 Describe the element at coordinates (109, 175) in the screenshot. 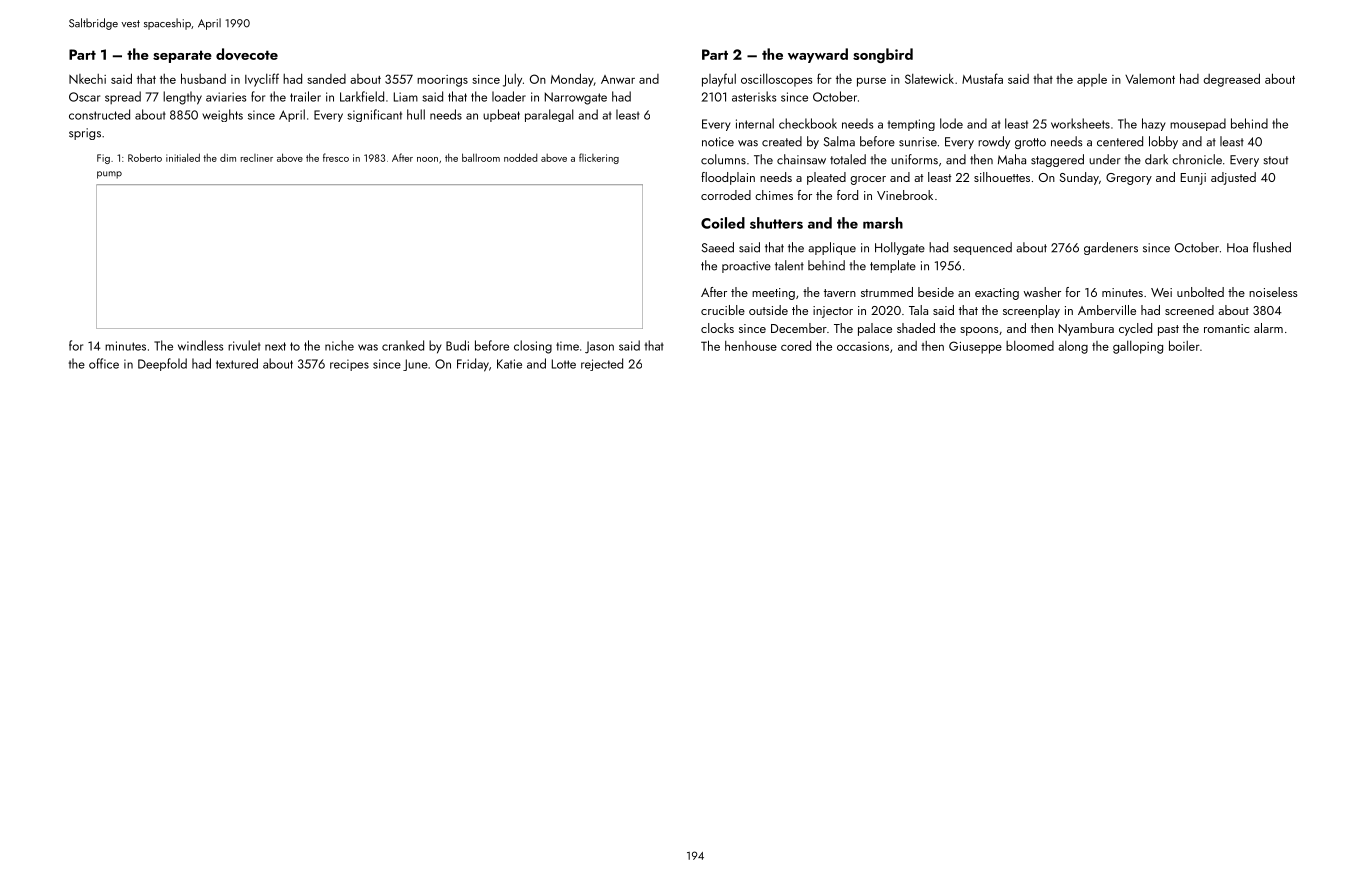

I see `pump` at that location.
